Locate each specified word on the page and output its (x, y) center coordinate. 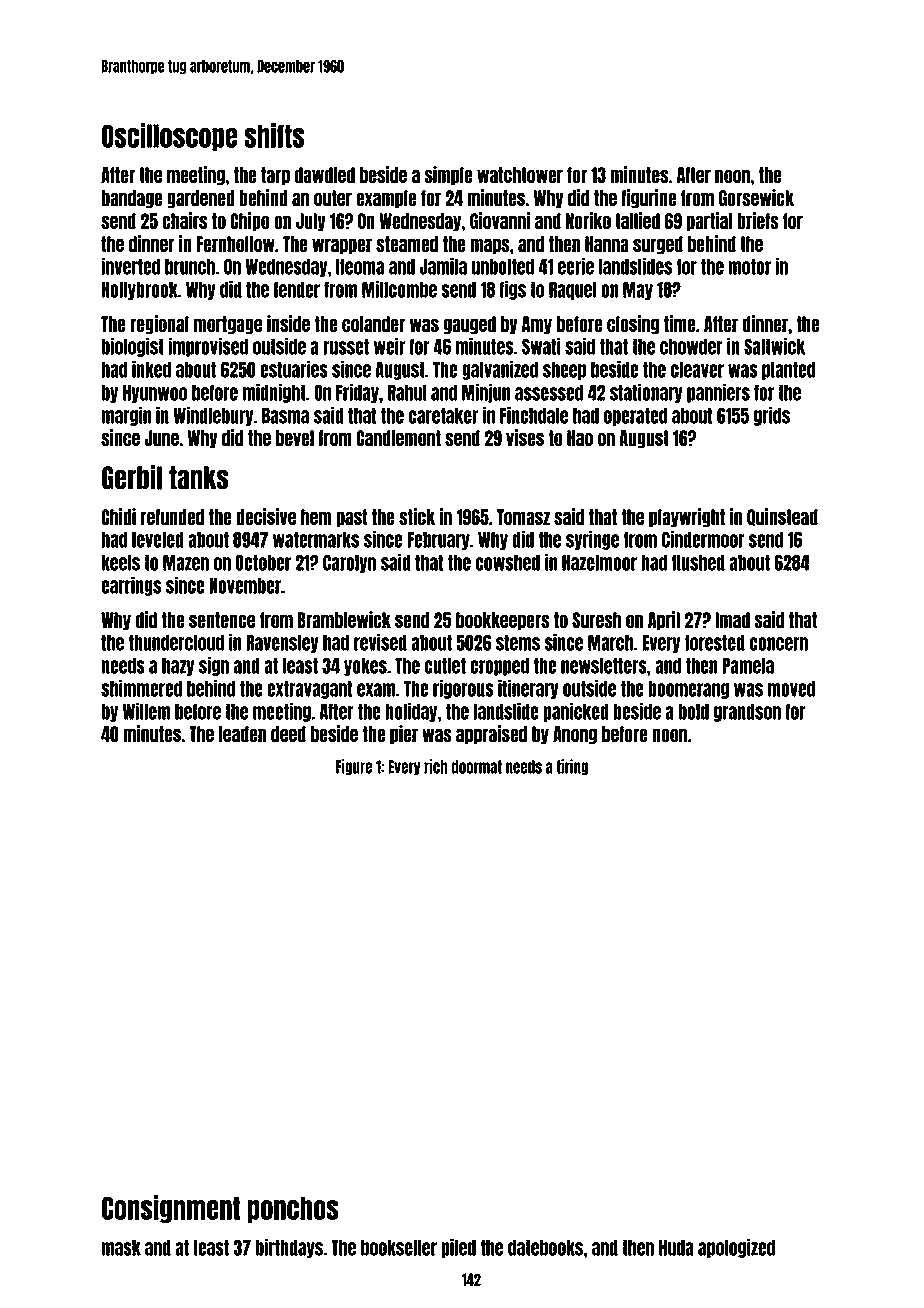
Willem (146, 711)
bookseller (399, 1248)
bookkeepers (503, 621)
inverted (130, 266)
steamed (407, 244)
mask (121, 1248)
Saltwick (774, 346)
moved (791, 689)
